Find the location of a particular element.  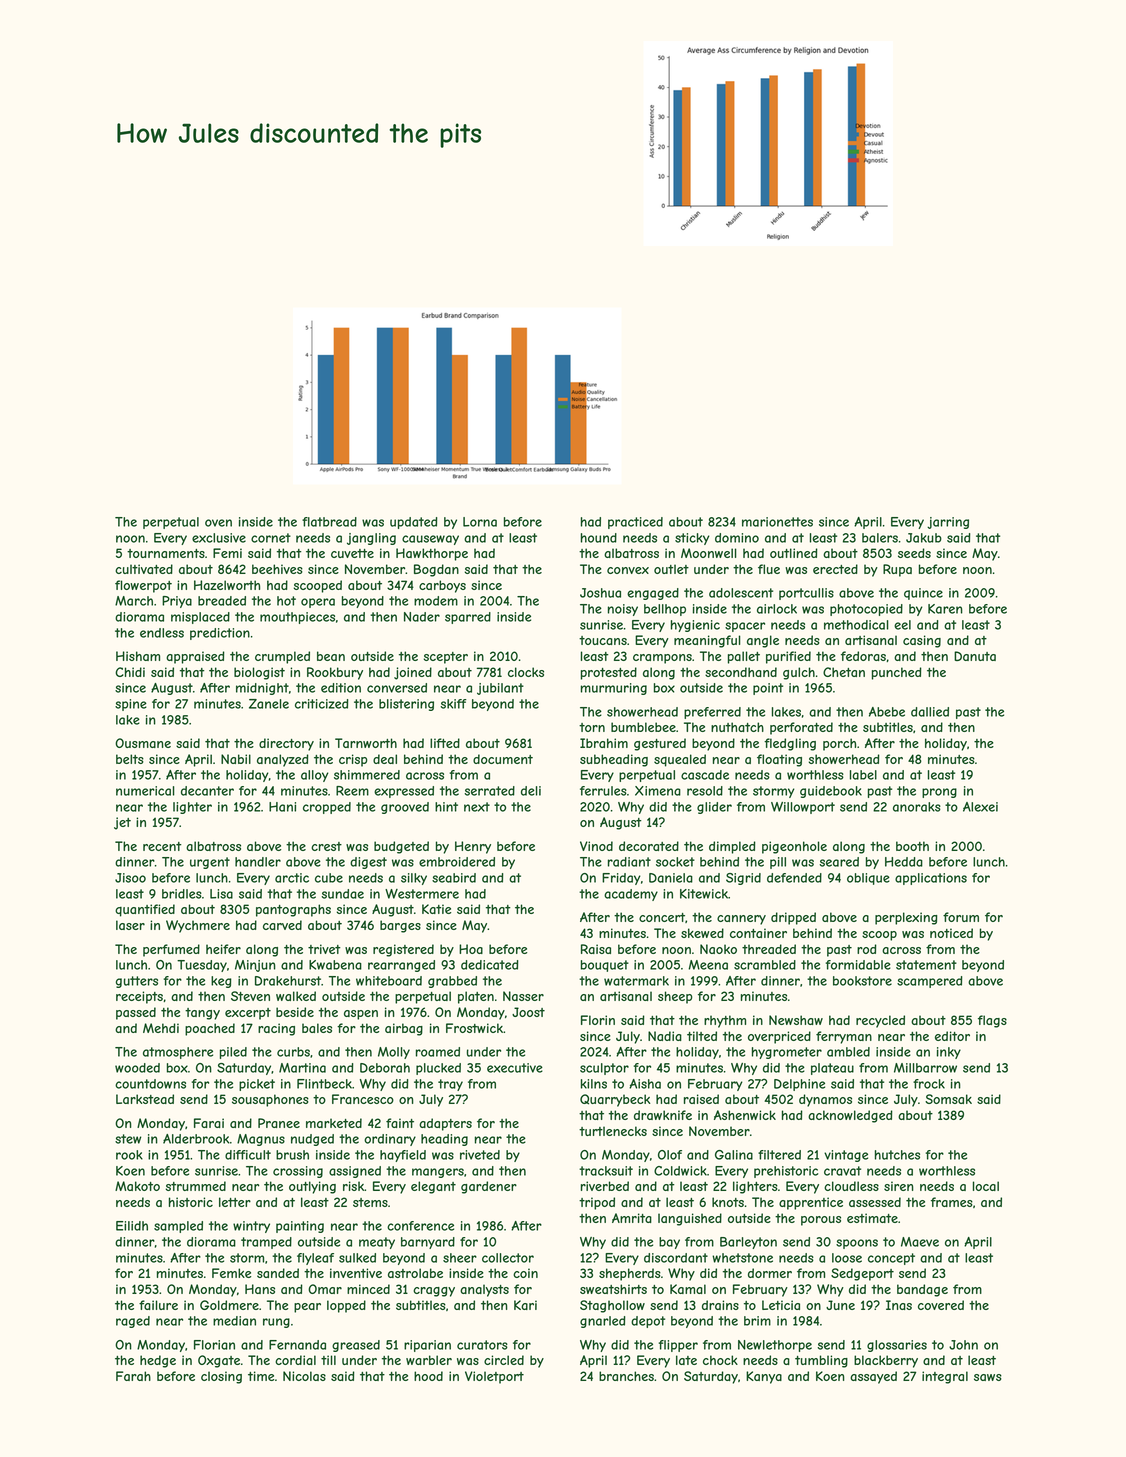

faint is located at coordinates (400, 1123).
